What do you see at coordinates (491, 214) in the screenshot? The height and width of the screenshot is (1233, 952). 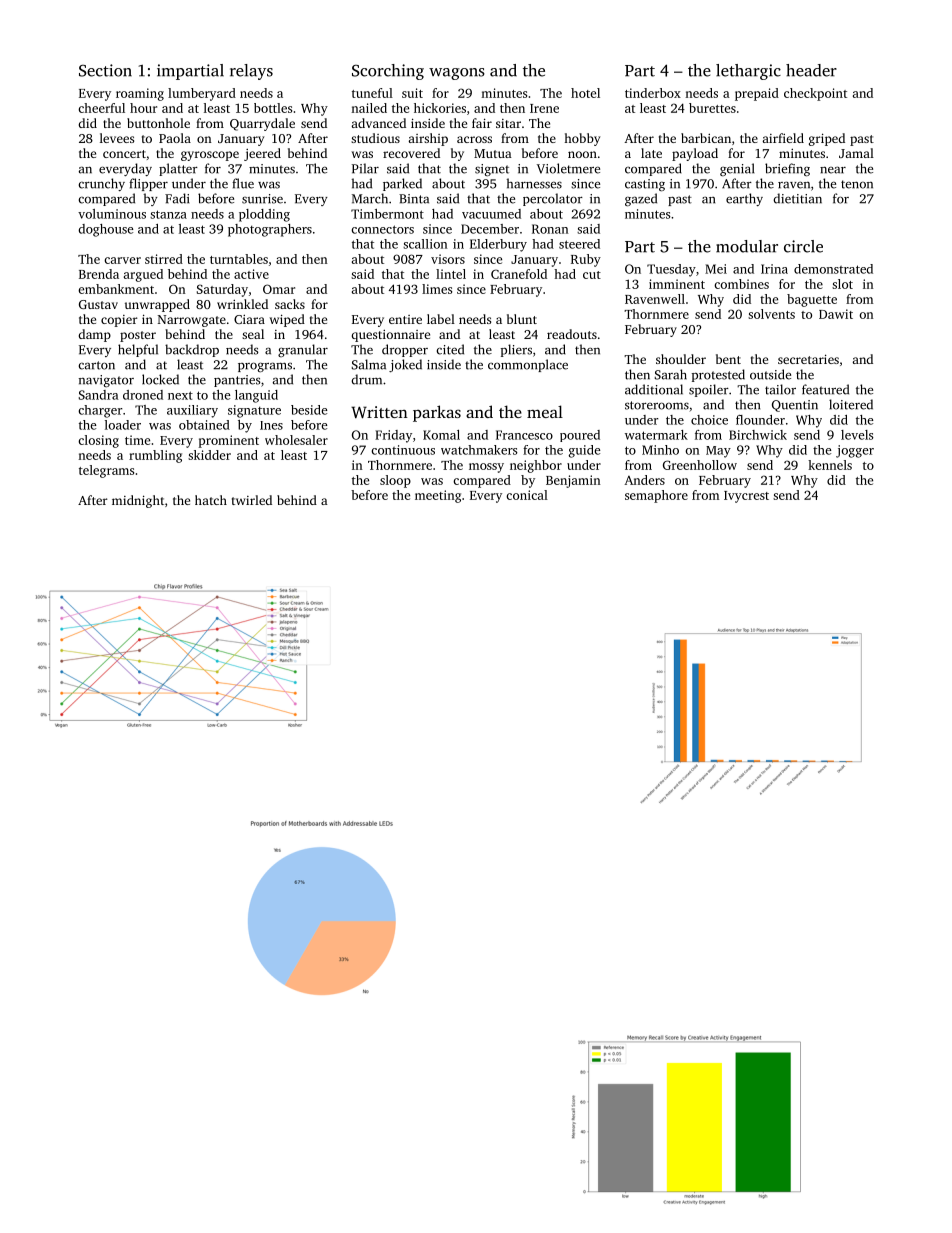 I see `vacuumed` at bounding box center [491, 214].
